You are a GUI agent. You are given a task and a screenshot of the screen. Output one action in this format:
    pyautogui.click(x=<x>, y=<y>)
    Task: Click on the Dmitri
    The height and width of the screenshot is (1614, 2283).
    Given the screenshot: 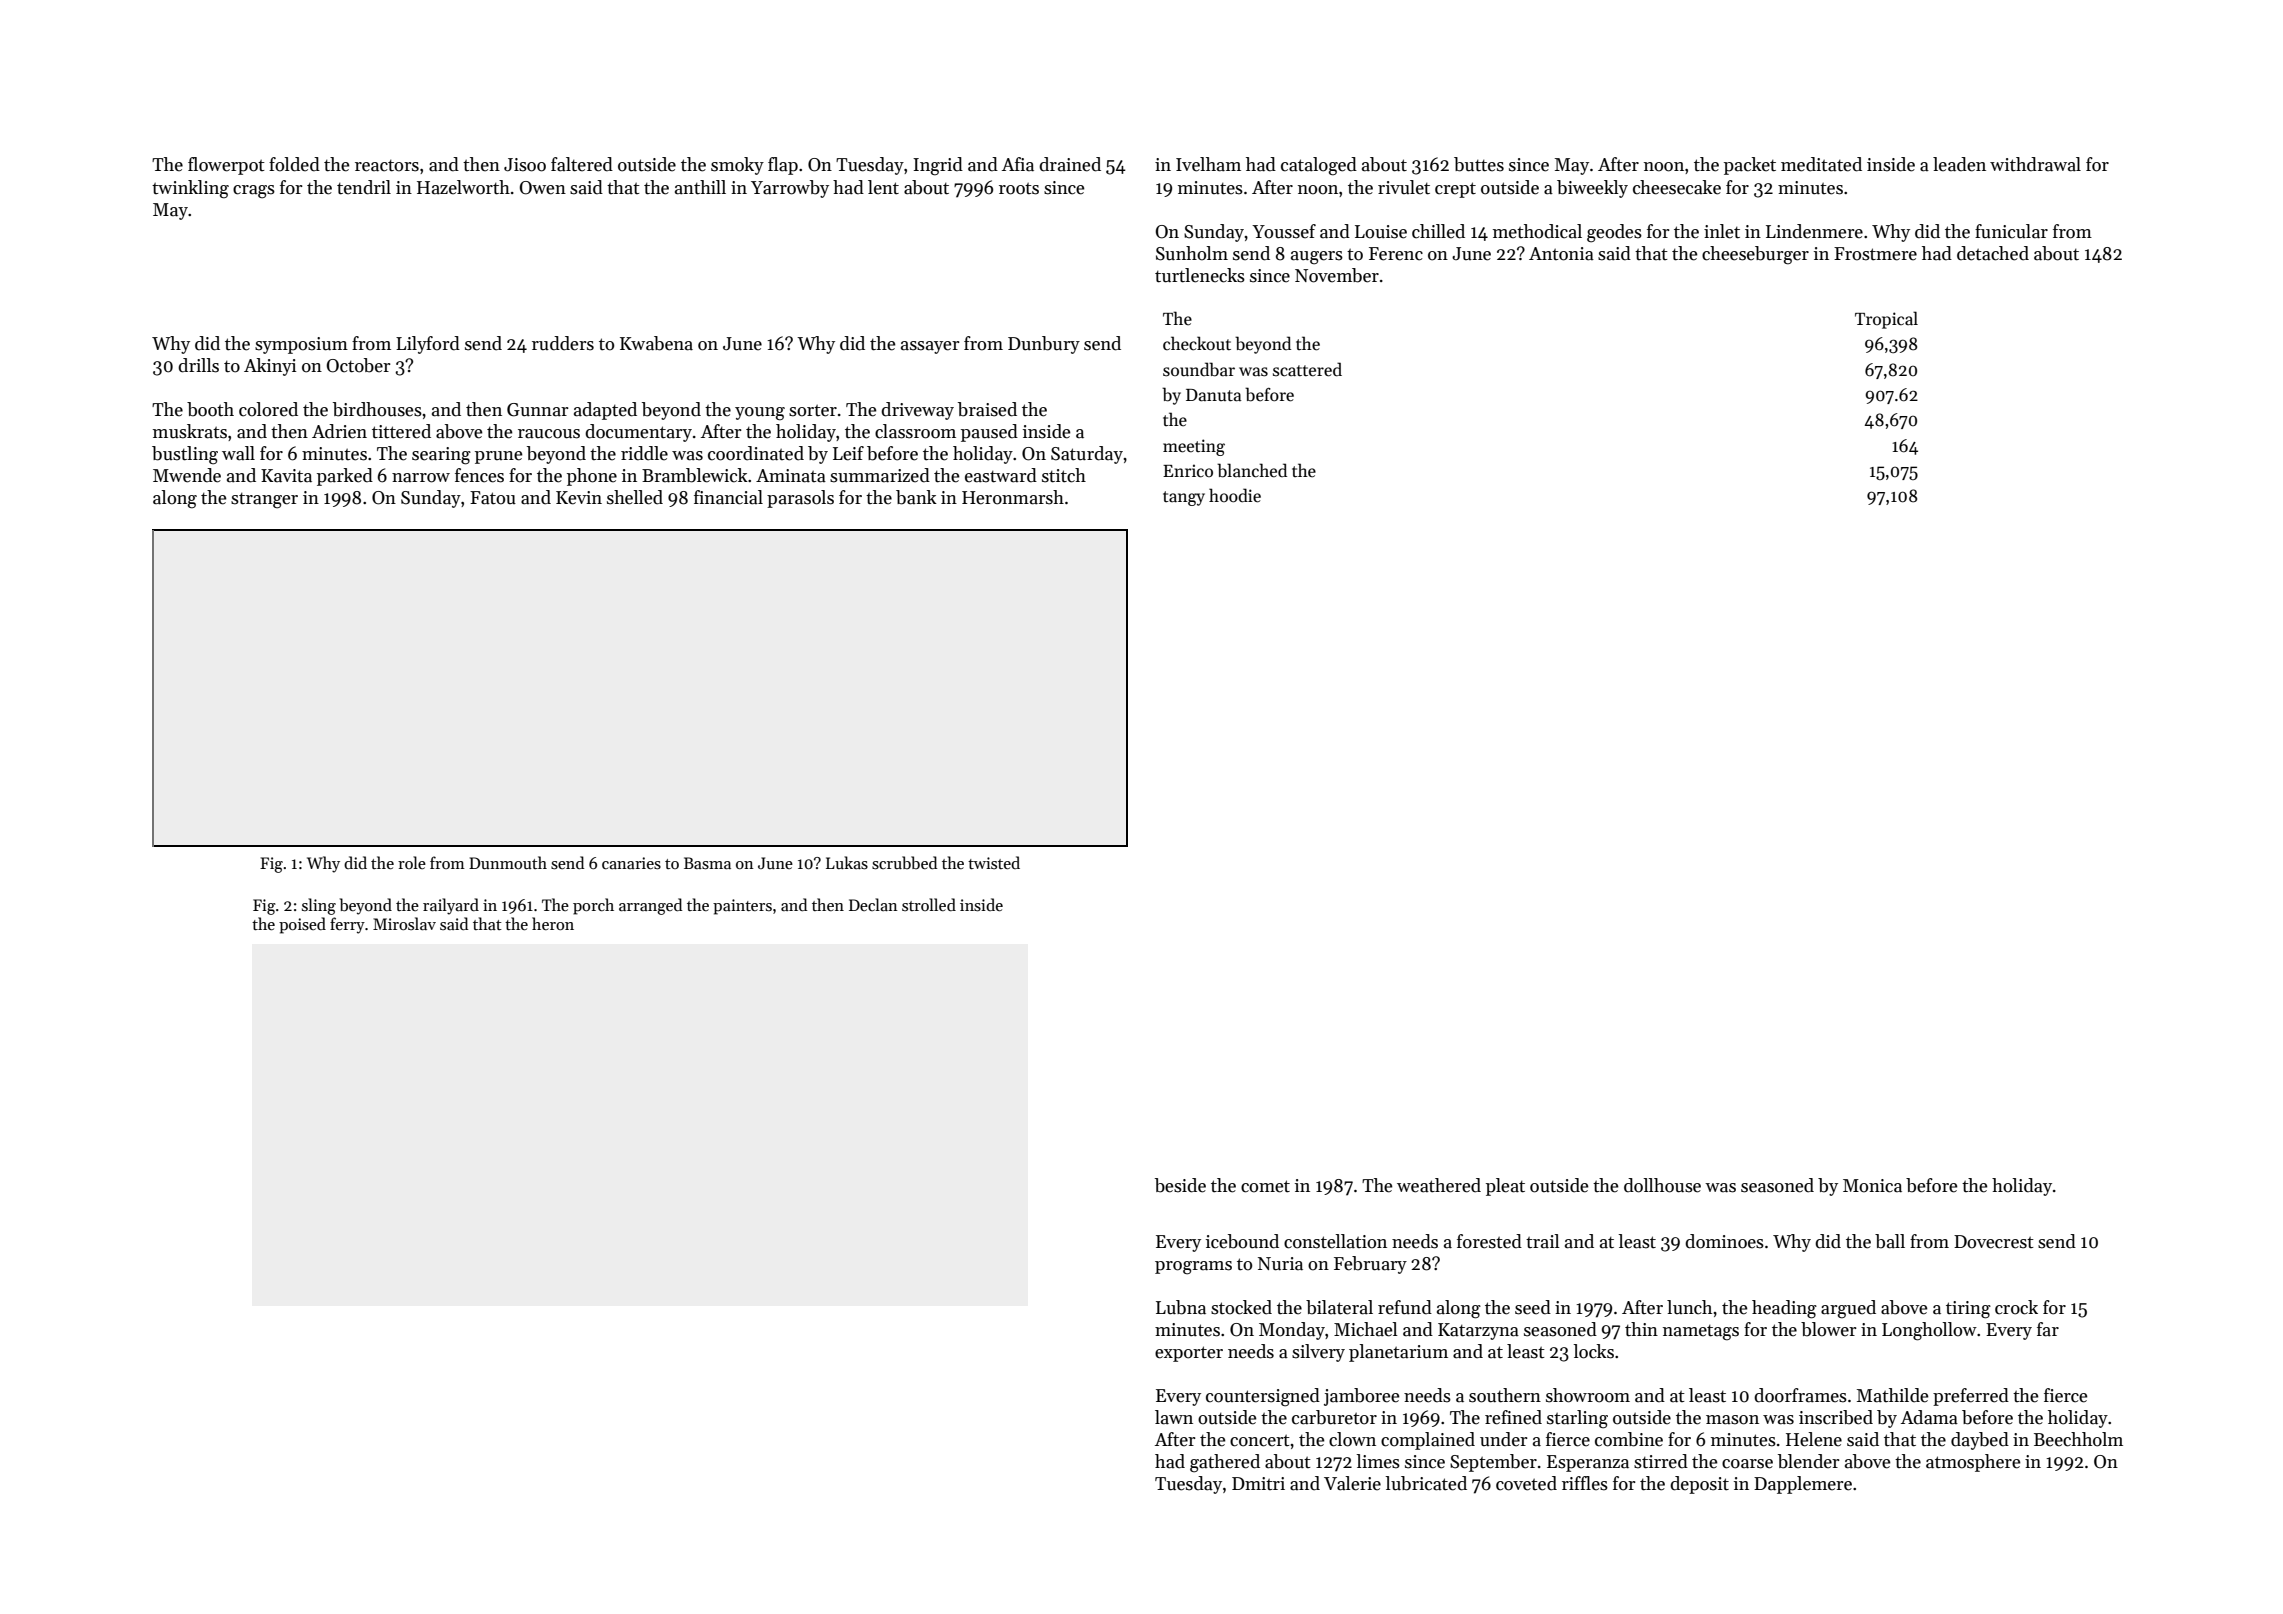 What is the action you would take?
    pyautogui.click(x=1258, y=1483)
